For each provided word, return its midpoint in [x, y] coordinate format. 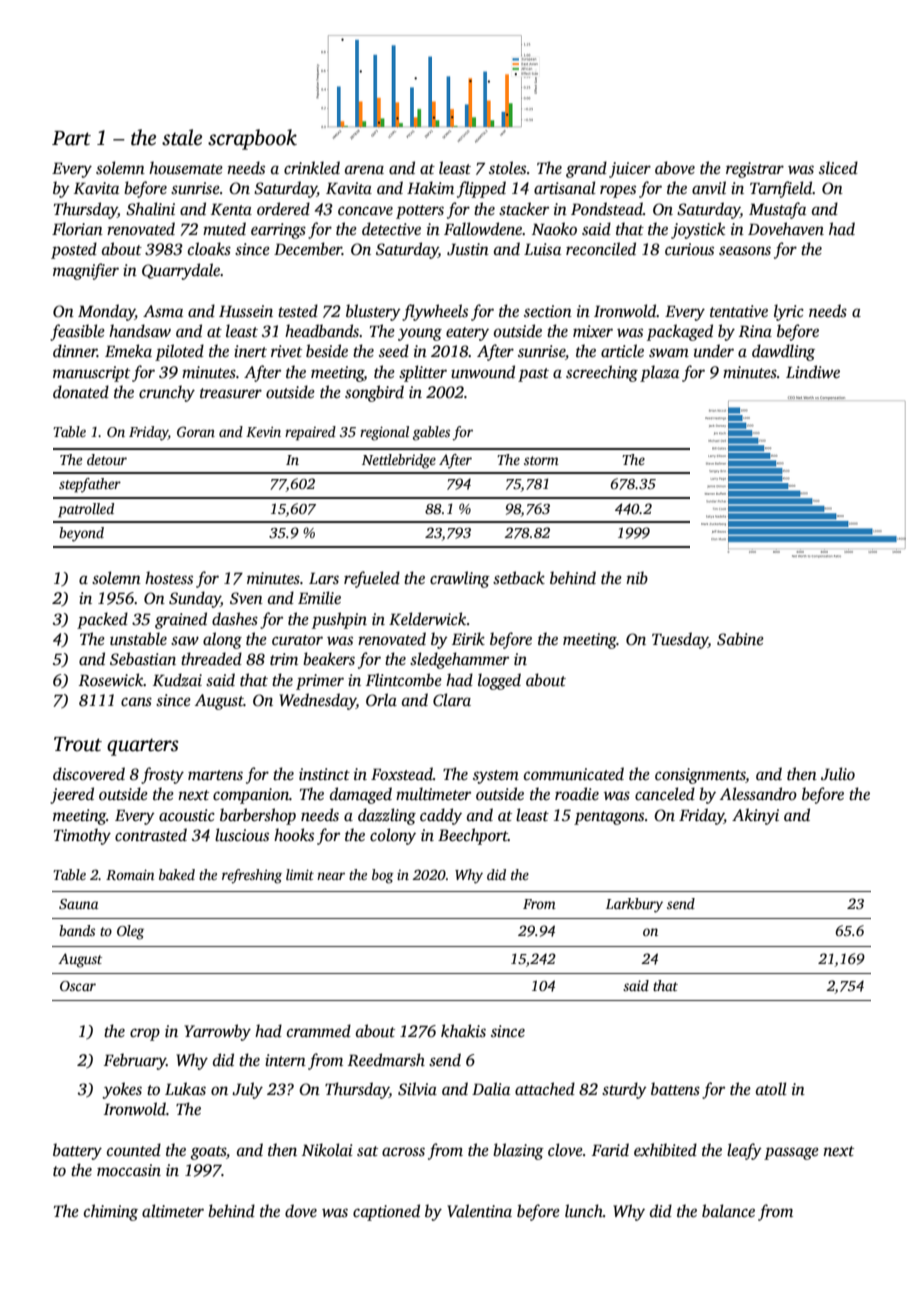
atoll [771, 1089]
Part [71, 138]
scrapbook [252, 139]
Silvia [417, 1089]
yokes [122, 1090]
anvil [709, 187]
